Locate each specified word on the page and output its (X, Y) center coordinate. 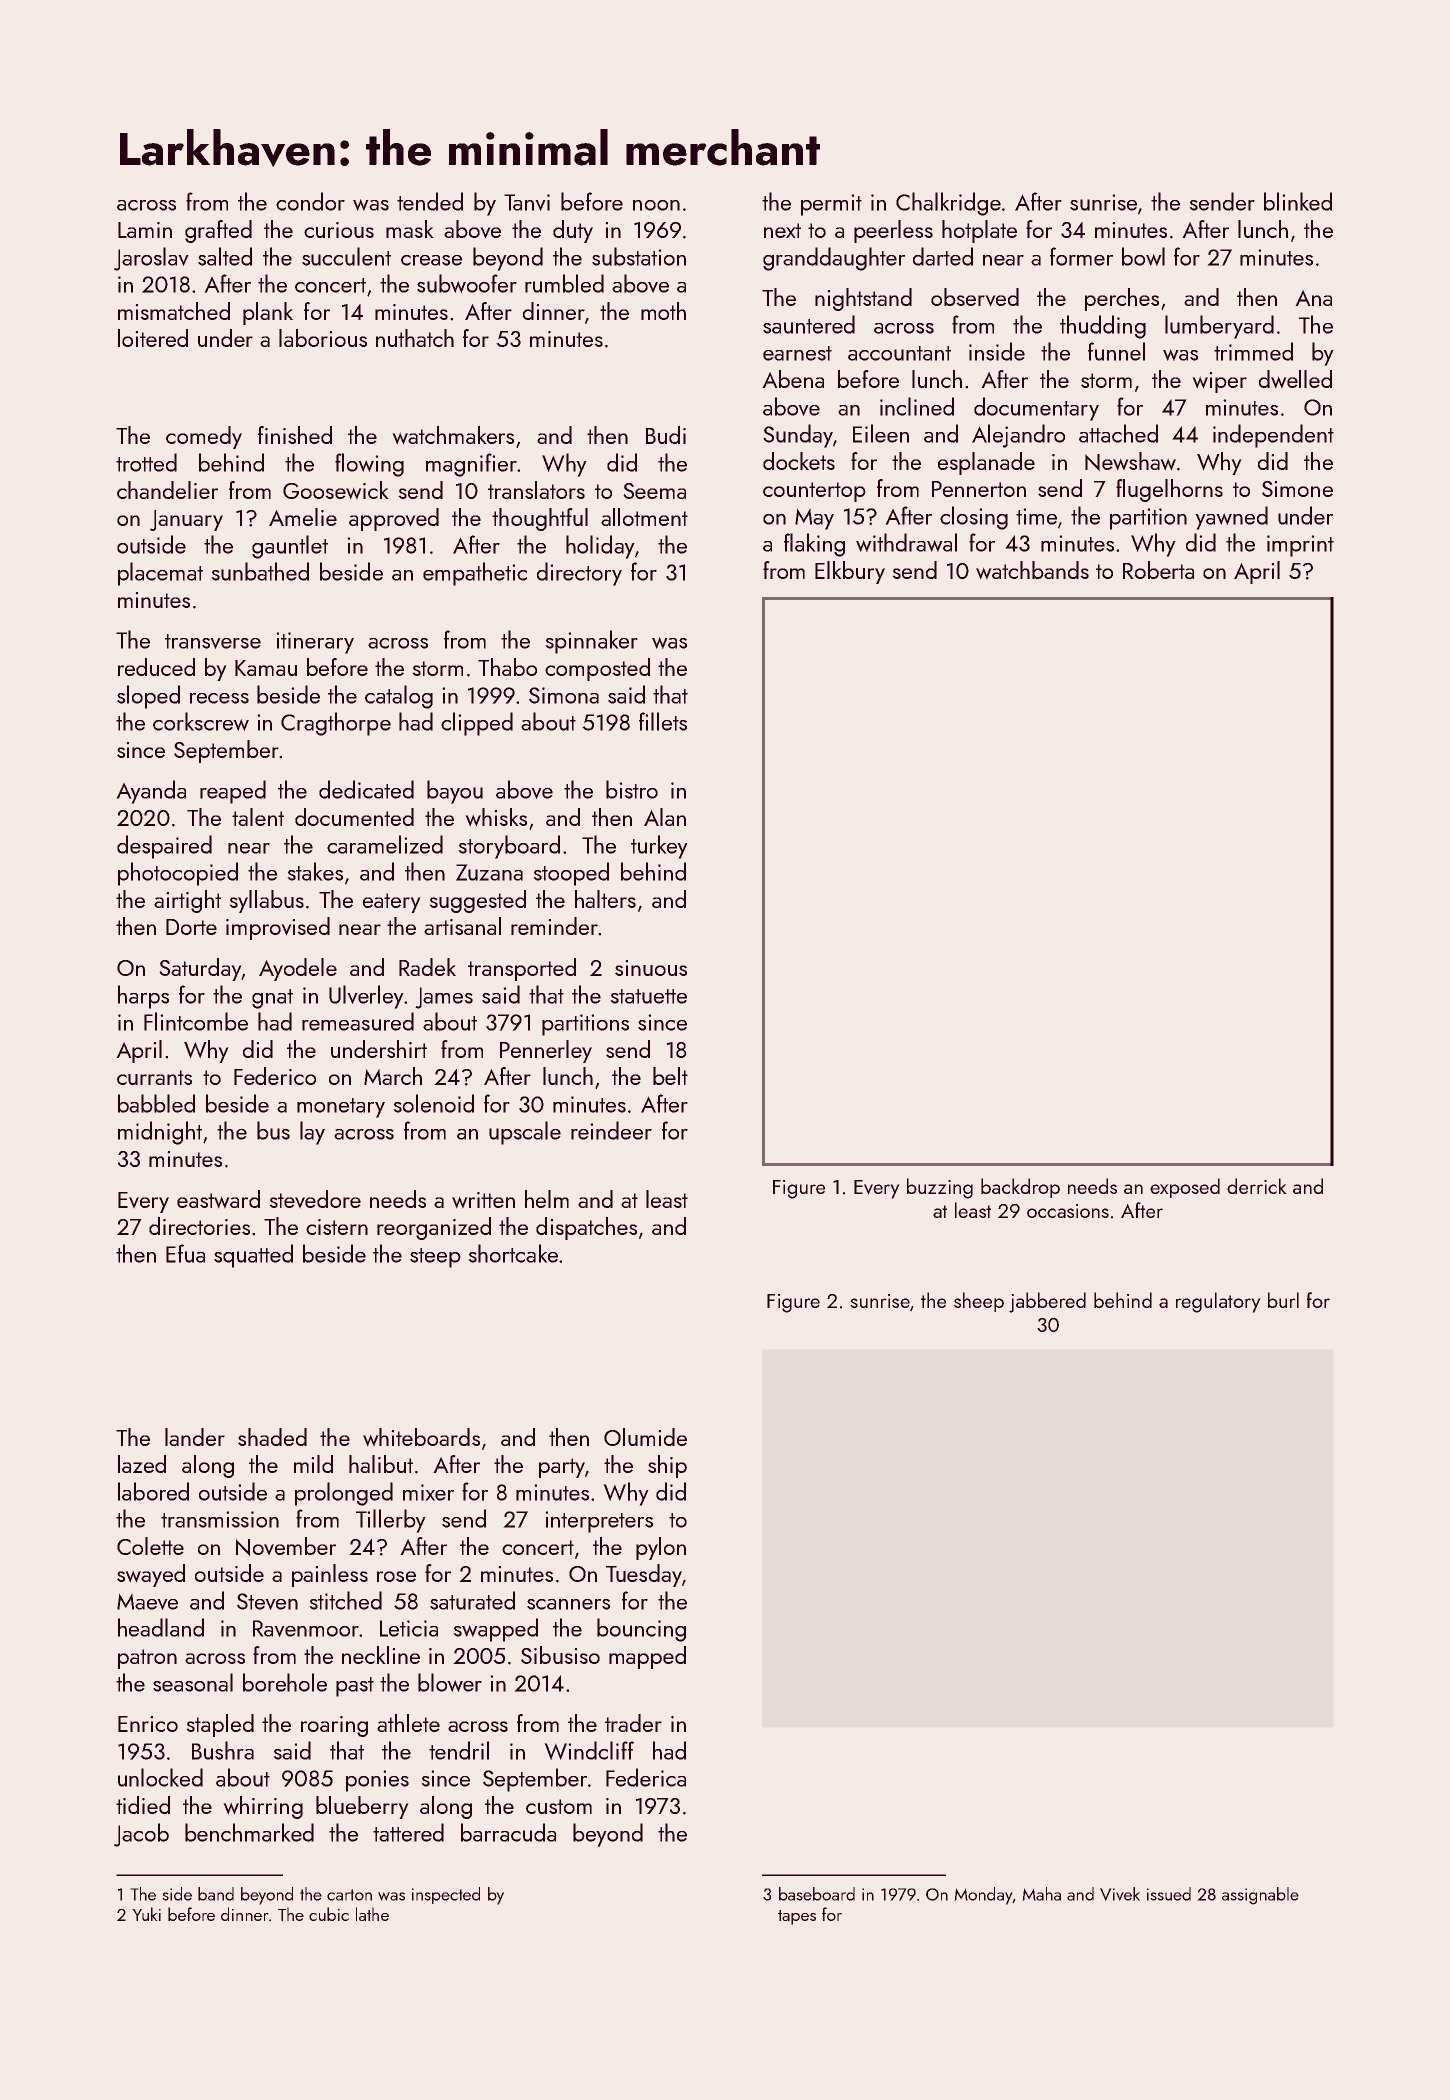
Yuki (147, 1914)
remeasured (358, 1021)
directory (579, 574)
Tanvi (527, 202)
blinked (1298, 201)
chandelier (167, 490)
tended (430, 201)
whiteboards (421, 1437)
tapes (797, 1917)
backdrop (1020, 1188)
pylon (661, 1548)
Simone (1297, 489)
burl (1283, 1300)
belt (670, 1076)
